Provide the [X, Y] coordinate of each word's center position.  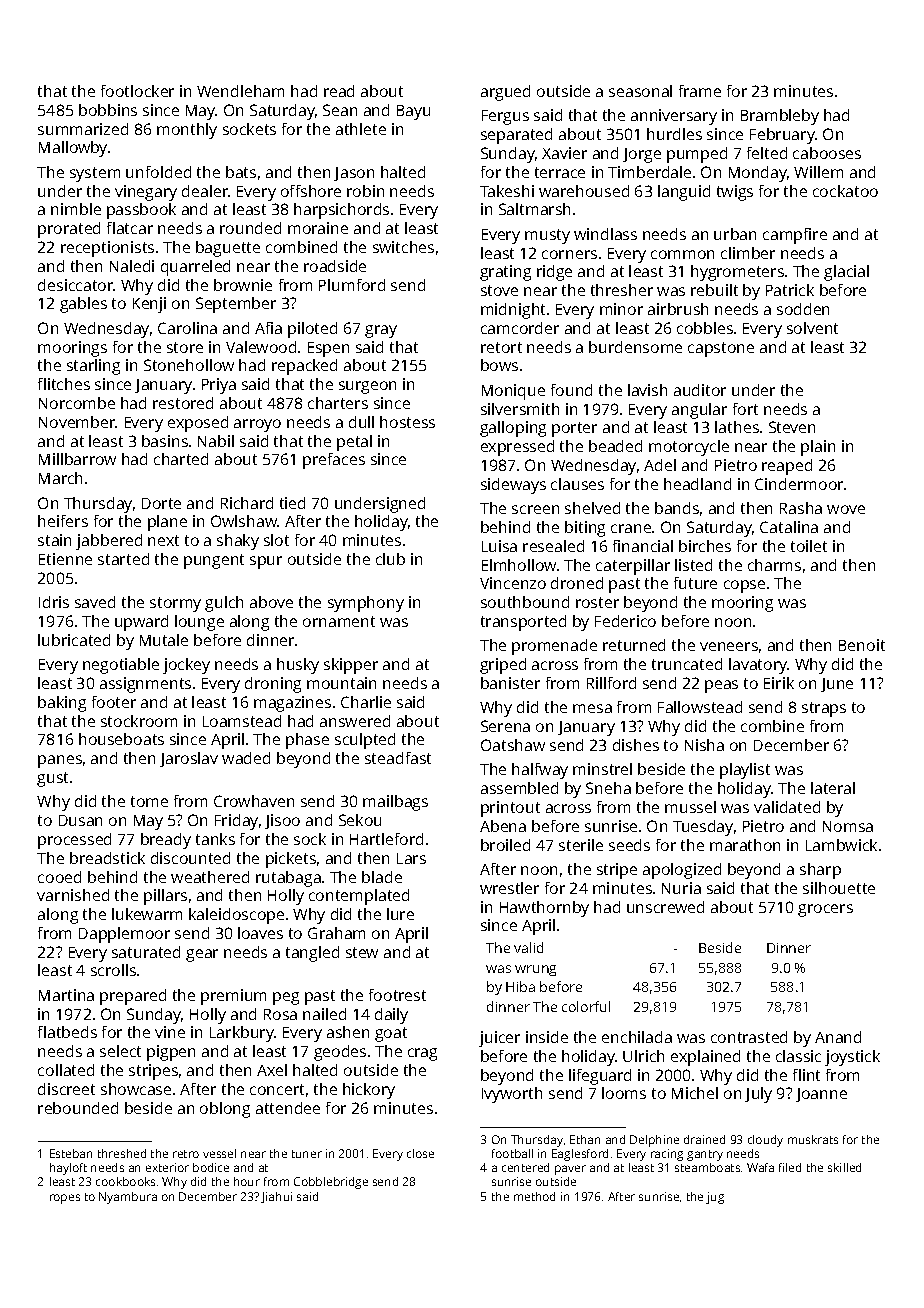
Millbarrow [77, 459]
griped [503, 666]
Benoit [862, 645]
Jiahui [276, 1197]
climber [748, 253]
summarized [83, 129]
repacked [304, 367]
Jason [354, 174]
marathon [745, 845]
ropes [65, 1199]
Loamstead [242, 721]
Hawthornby [544, 909]
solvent [812, 328]
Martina [66, 995]
